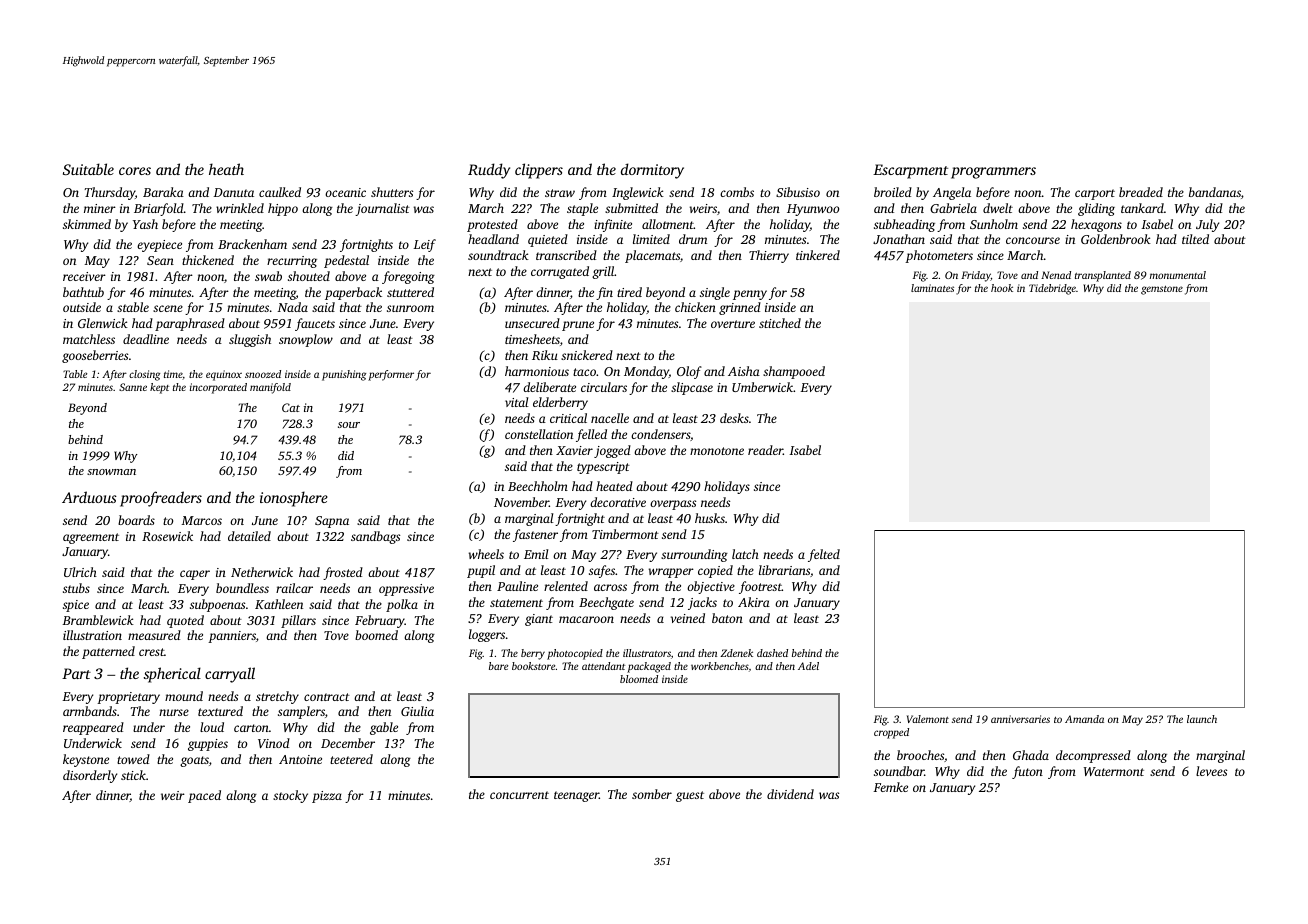 Image resolution: width=1308 pixels, height=924 pixels. Describe the element at coordinates (262, 572) in the document. I see `Netherwick` at that location.
